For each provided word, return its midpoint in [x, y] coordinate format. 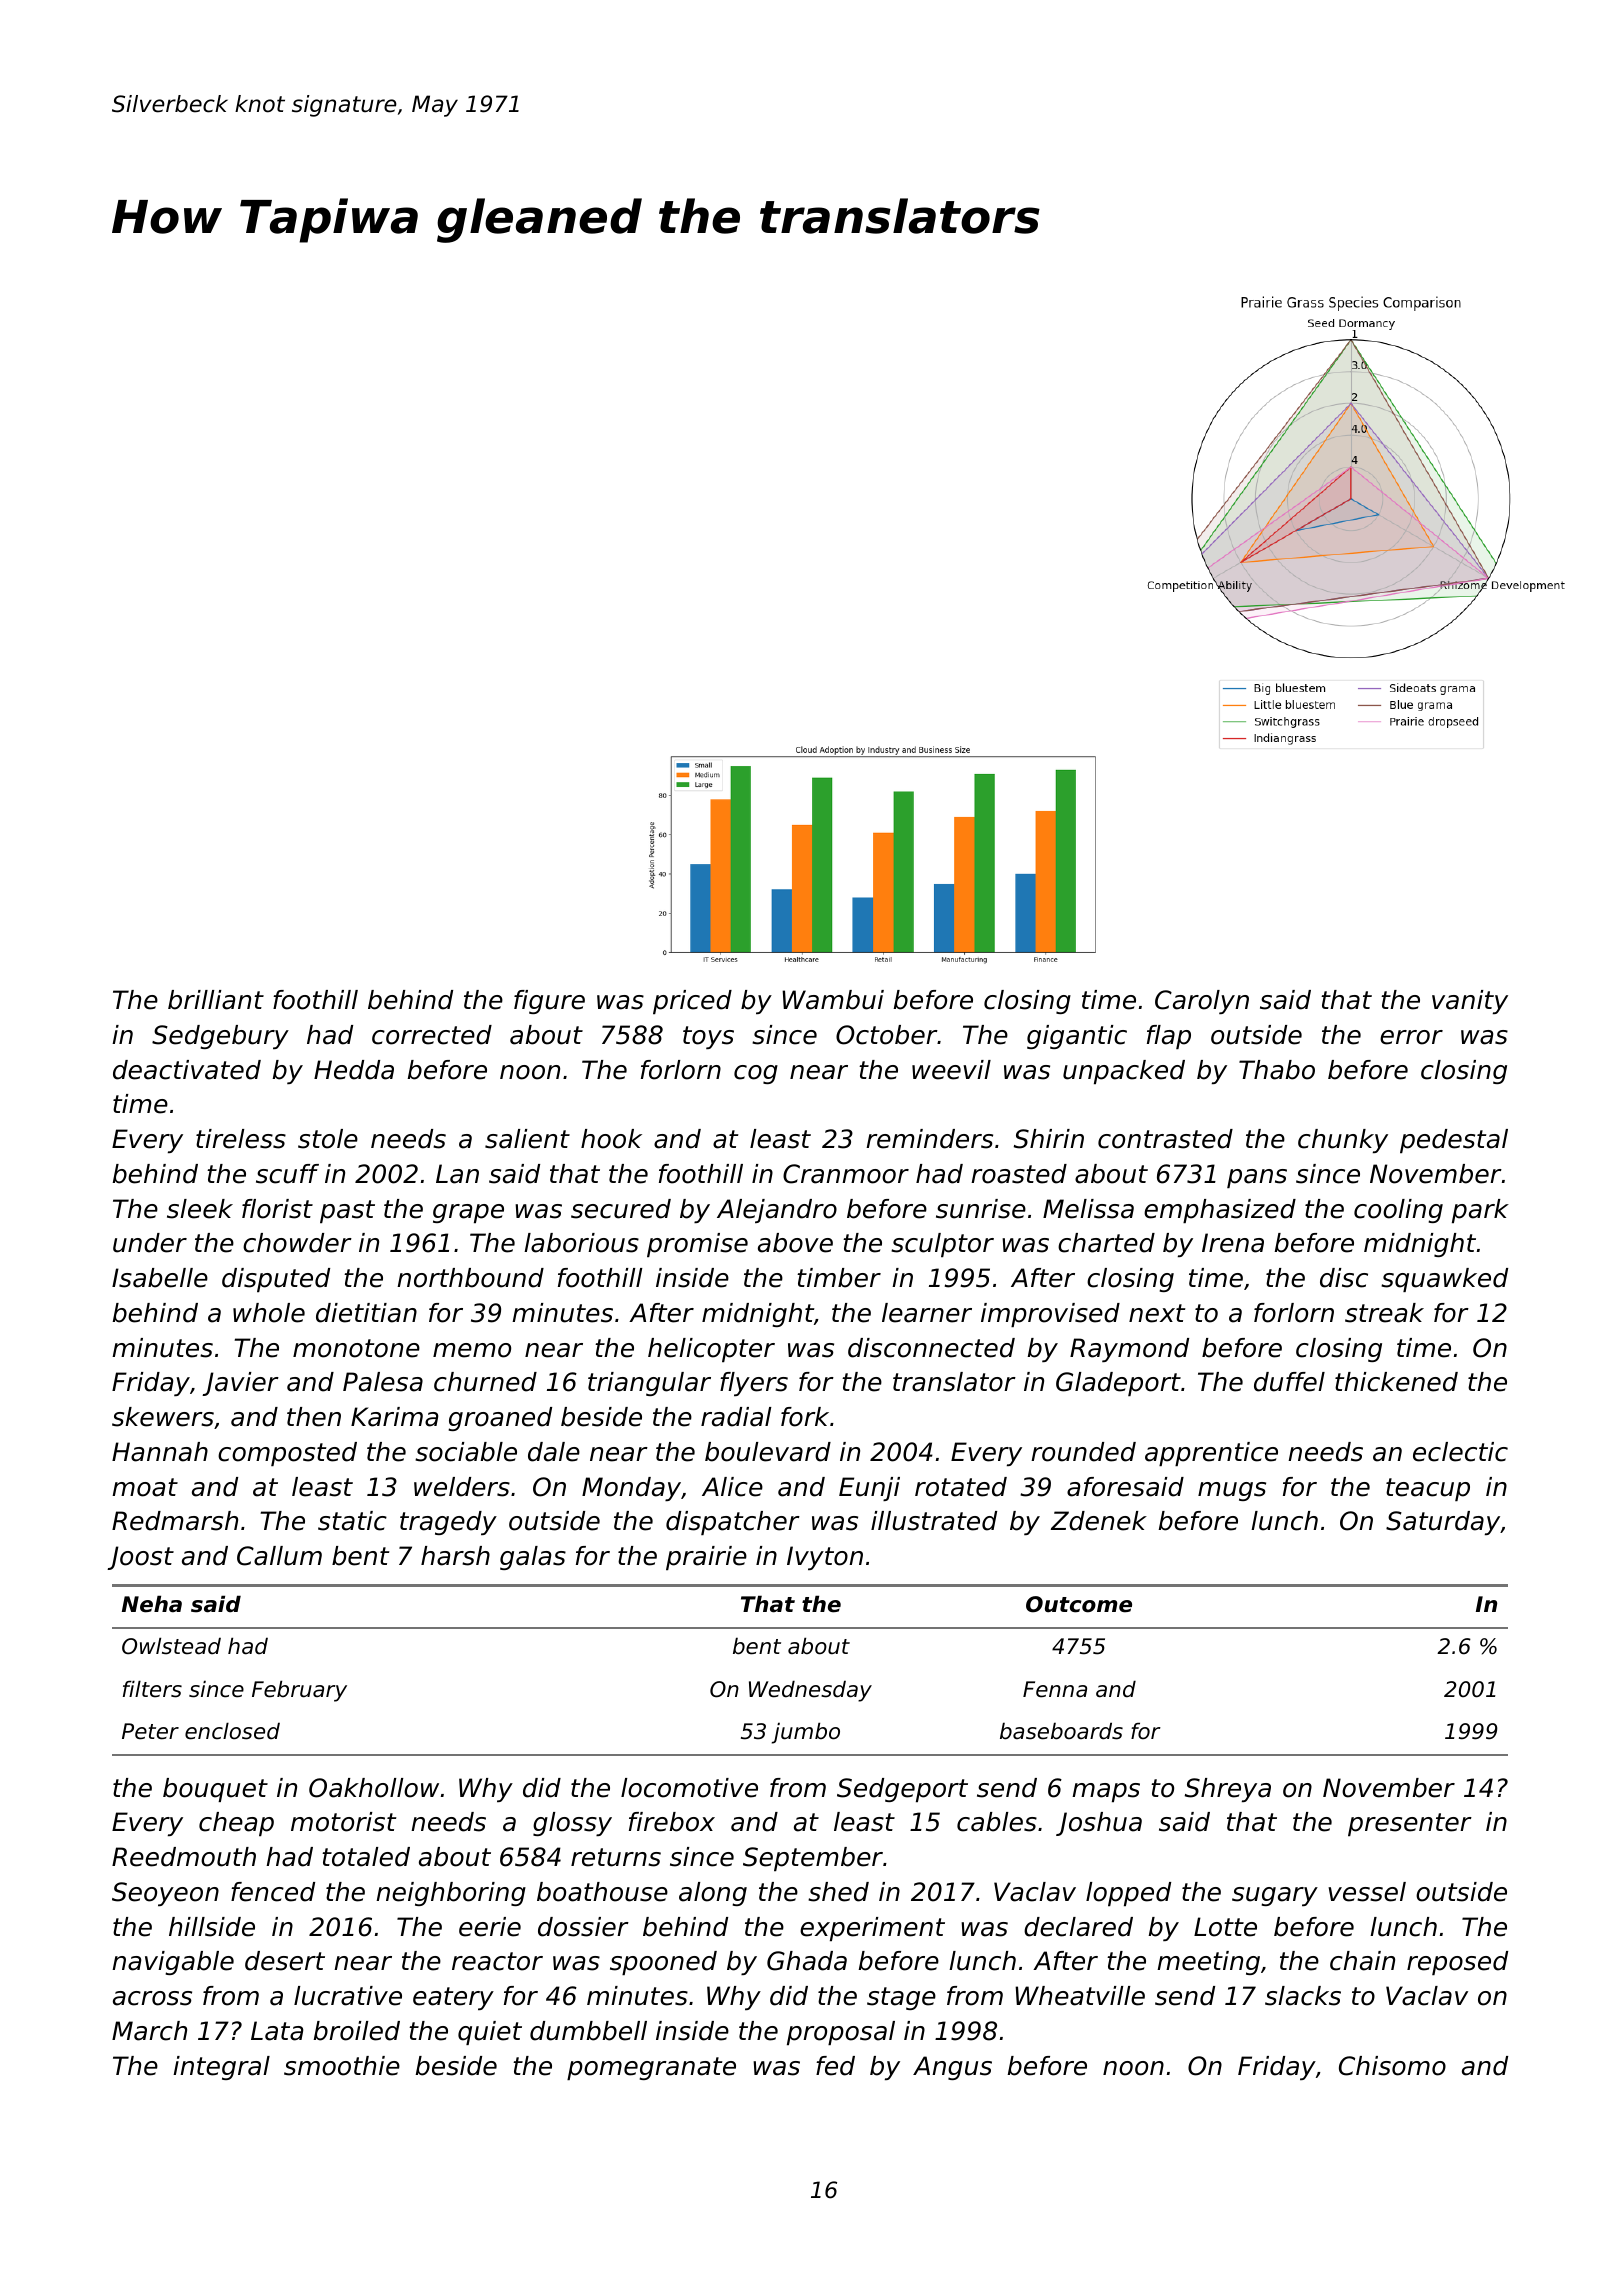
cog [756, 1074]
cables [997, 1822]
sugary [1275, 1896]
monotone [356, 1348]
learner [927, 1313]
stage [901, 1998]
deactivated [187, 1070]
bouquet [215, 1790]
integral [221, 2068]
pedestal [1454, 1141]
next [1157, 1313]
